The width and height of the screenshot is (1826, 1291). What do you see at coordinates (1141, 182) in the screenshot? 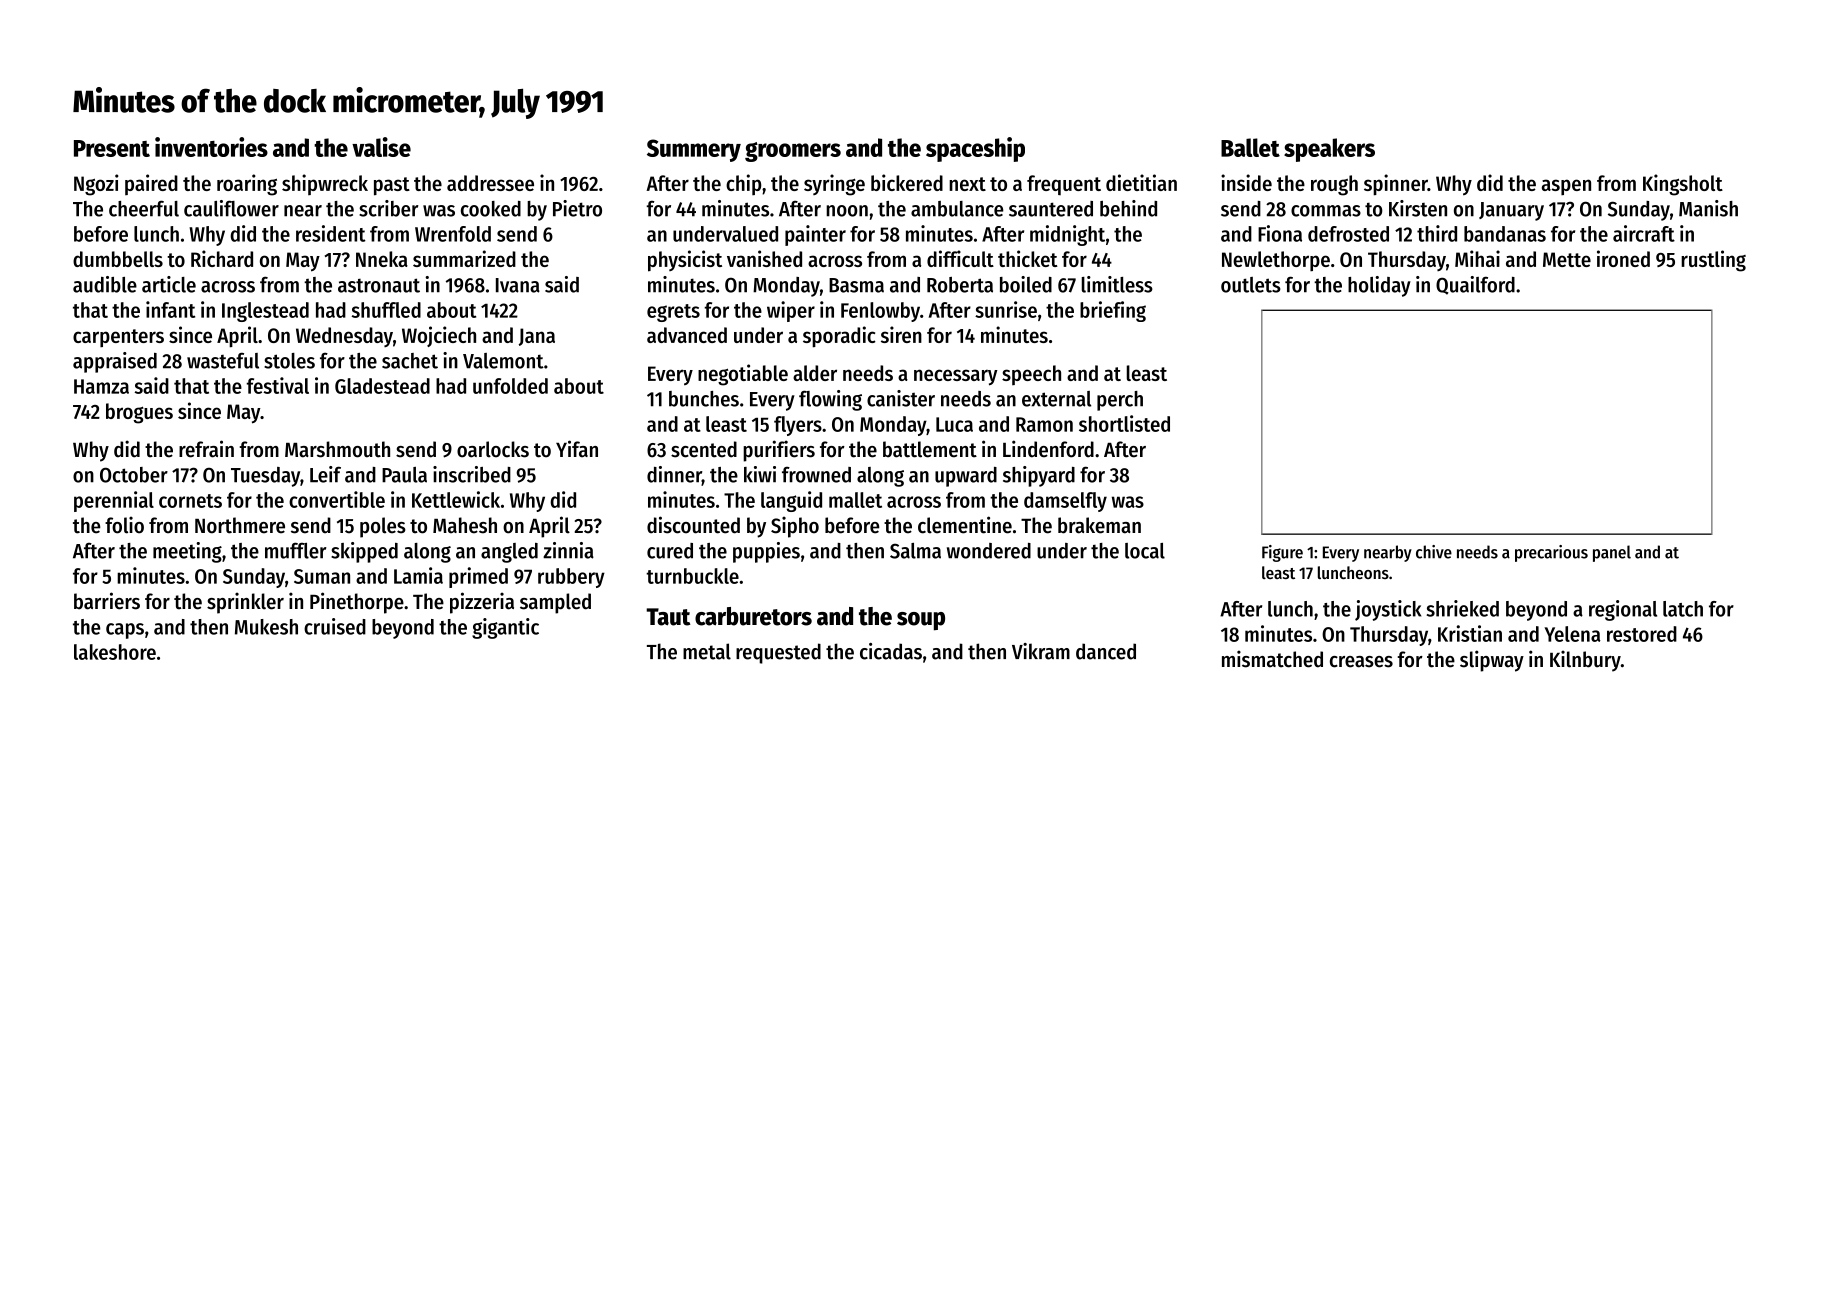
I see `dietitian` at bounding box center [1141, 182].
